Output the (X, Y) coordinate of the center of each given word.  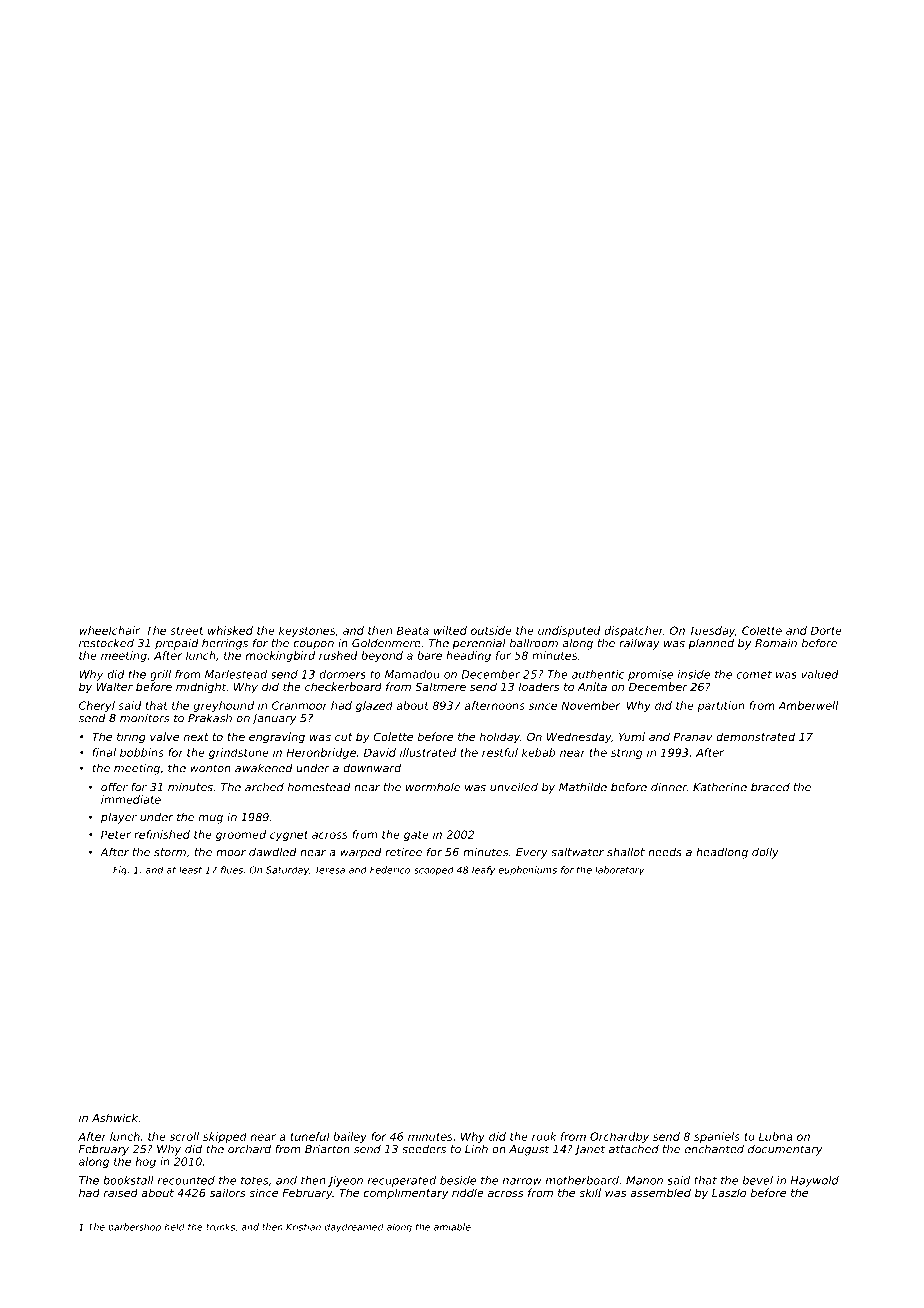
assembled (660, 1192)
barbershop (134, 1227)
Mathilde (583, 787)
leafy (483, 870)
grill (160, 675)
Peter (116, 834)
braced (770, 787)
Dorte (826, 630)
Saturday (287, 870)
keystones (307, 631)
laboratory (619, 870)
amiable (452, 1227)
